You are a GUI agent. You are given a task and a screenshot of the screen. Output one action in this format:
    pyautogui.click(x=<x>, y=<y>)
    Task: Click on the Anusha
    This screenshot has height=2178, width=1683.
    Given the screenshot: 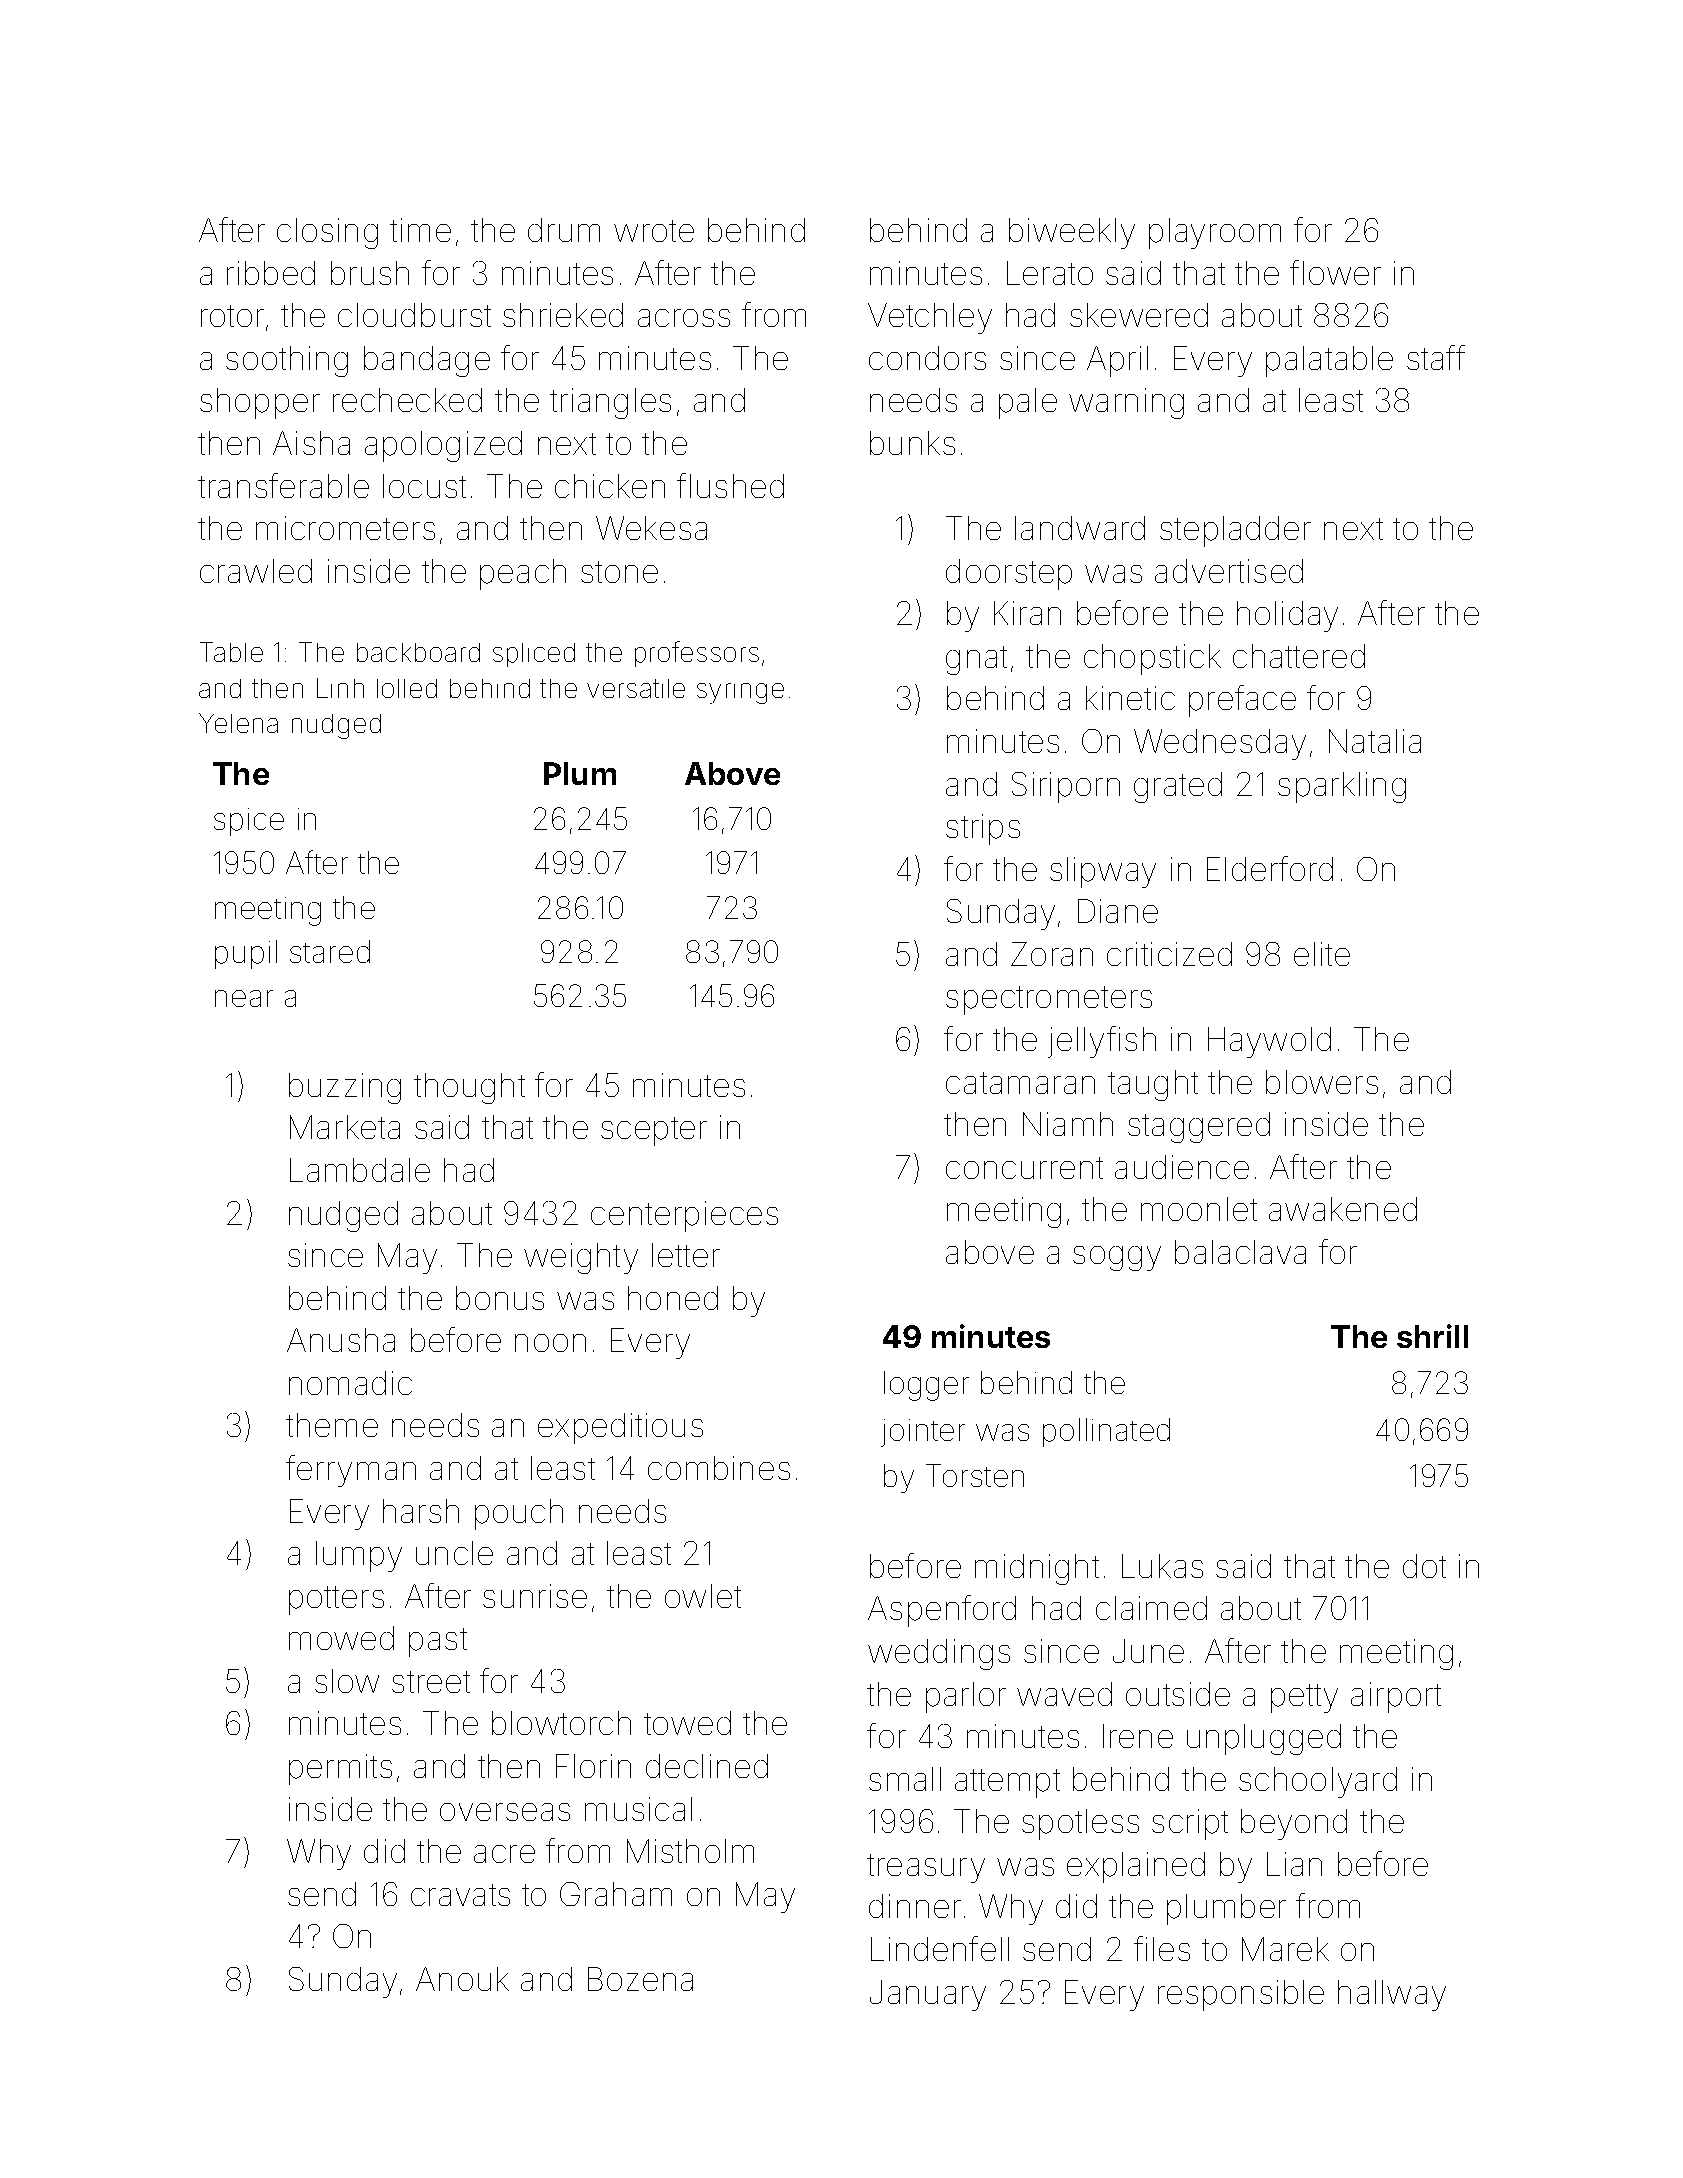 What is the action you would take?
    pyautogui.click(x=341, y=1340)
